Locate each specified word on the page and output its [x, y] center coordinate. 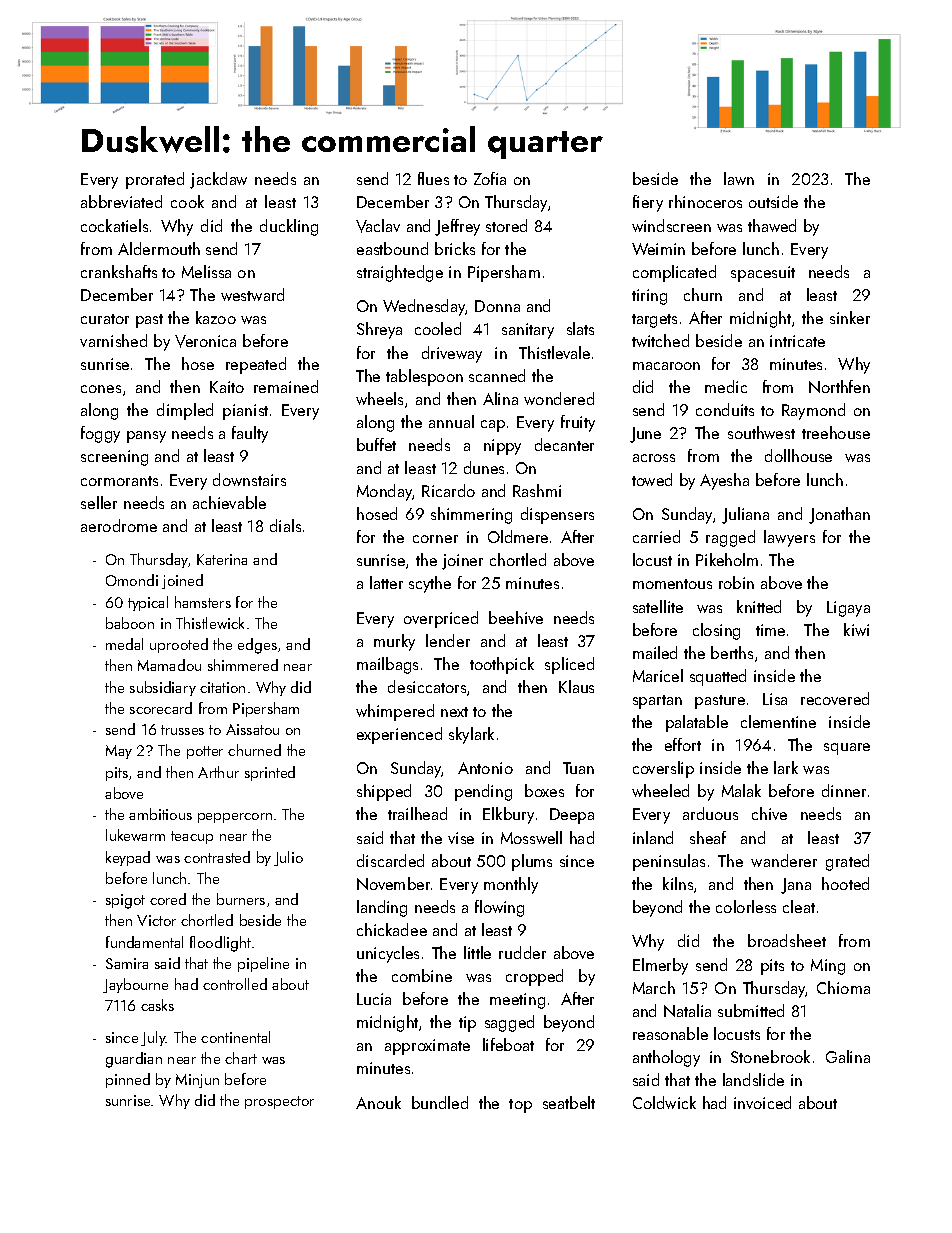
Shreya [379, 330]
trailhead [417, 813]
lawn [739, 178]
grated [847, 862]
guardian [134, 1060]
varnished [113, 340]
